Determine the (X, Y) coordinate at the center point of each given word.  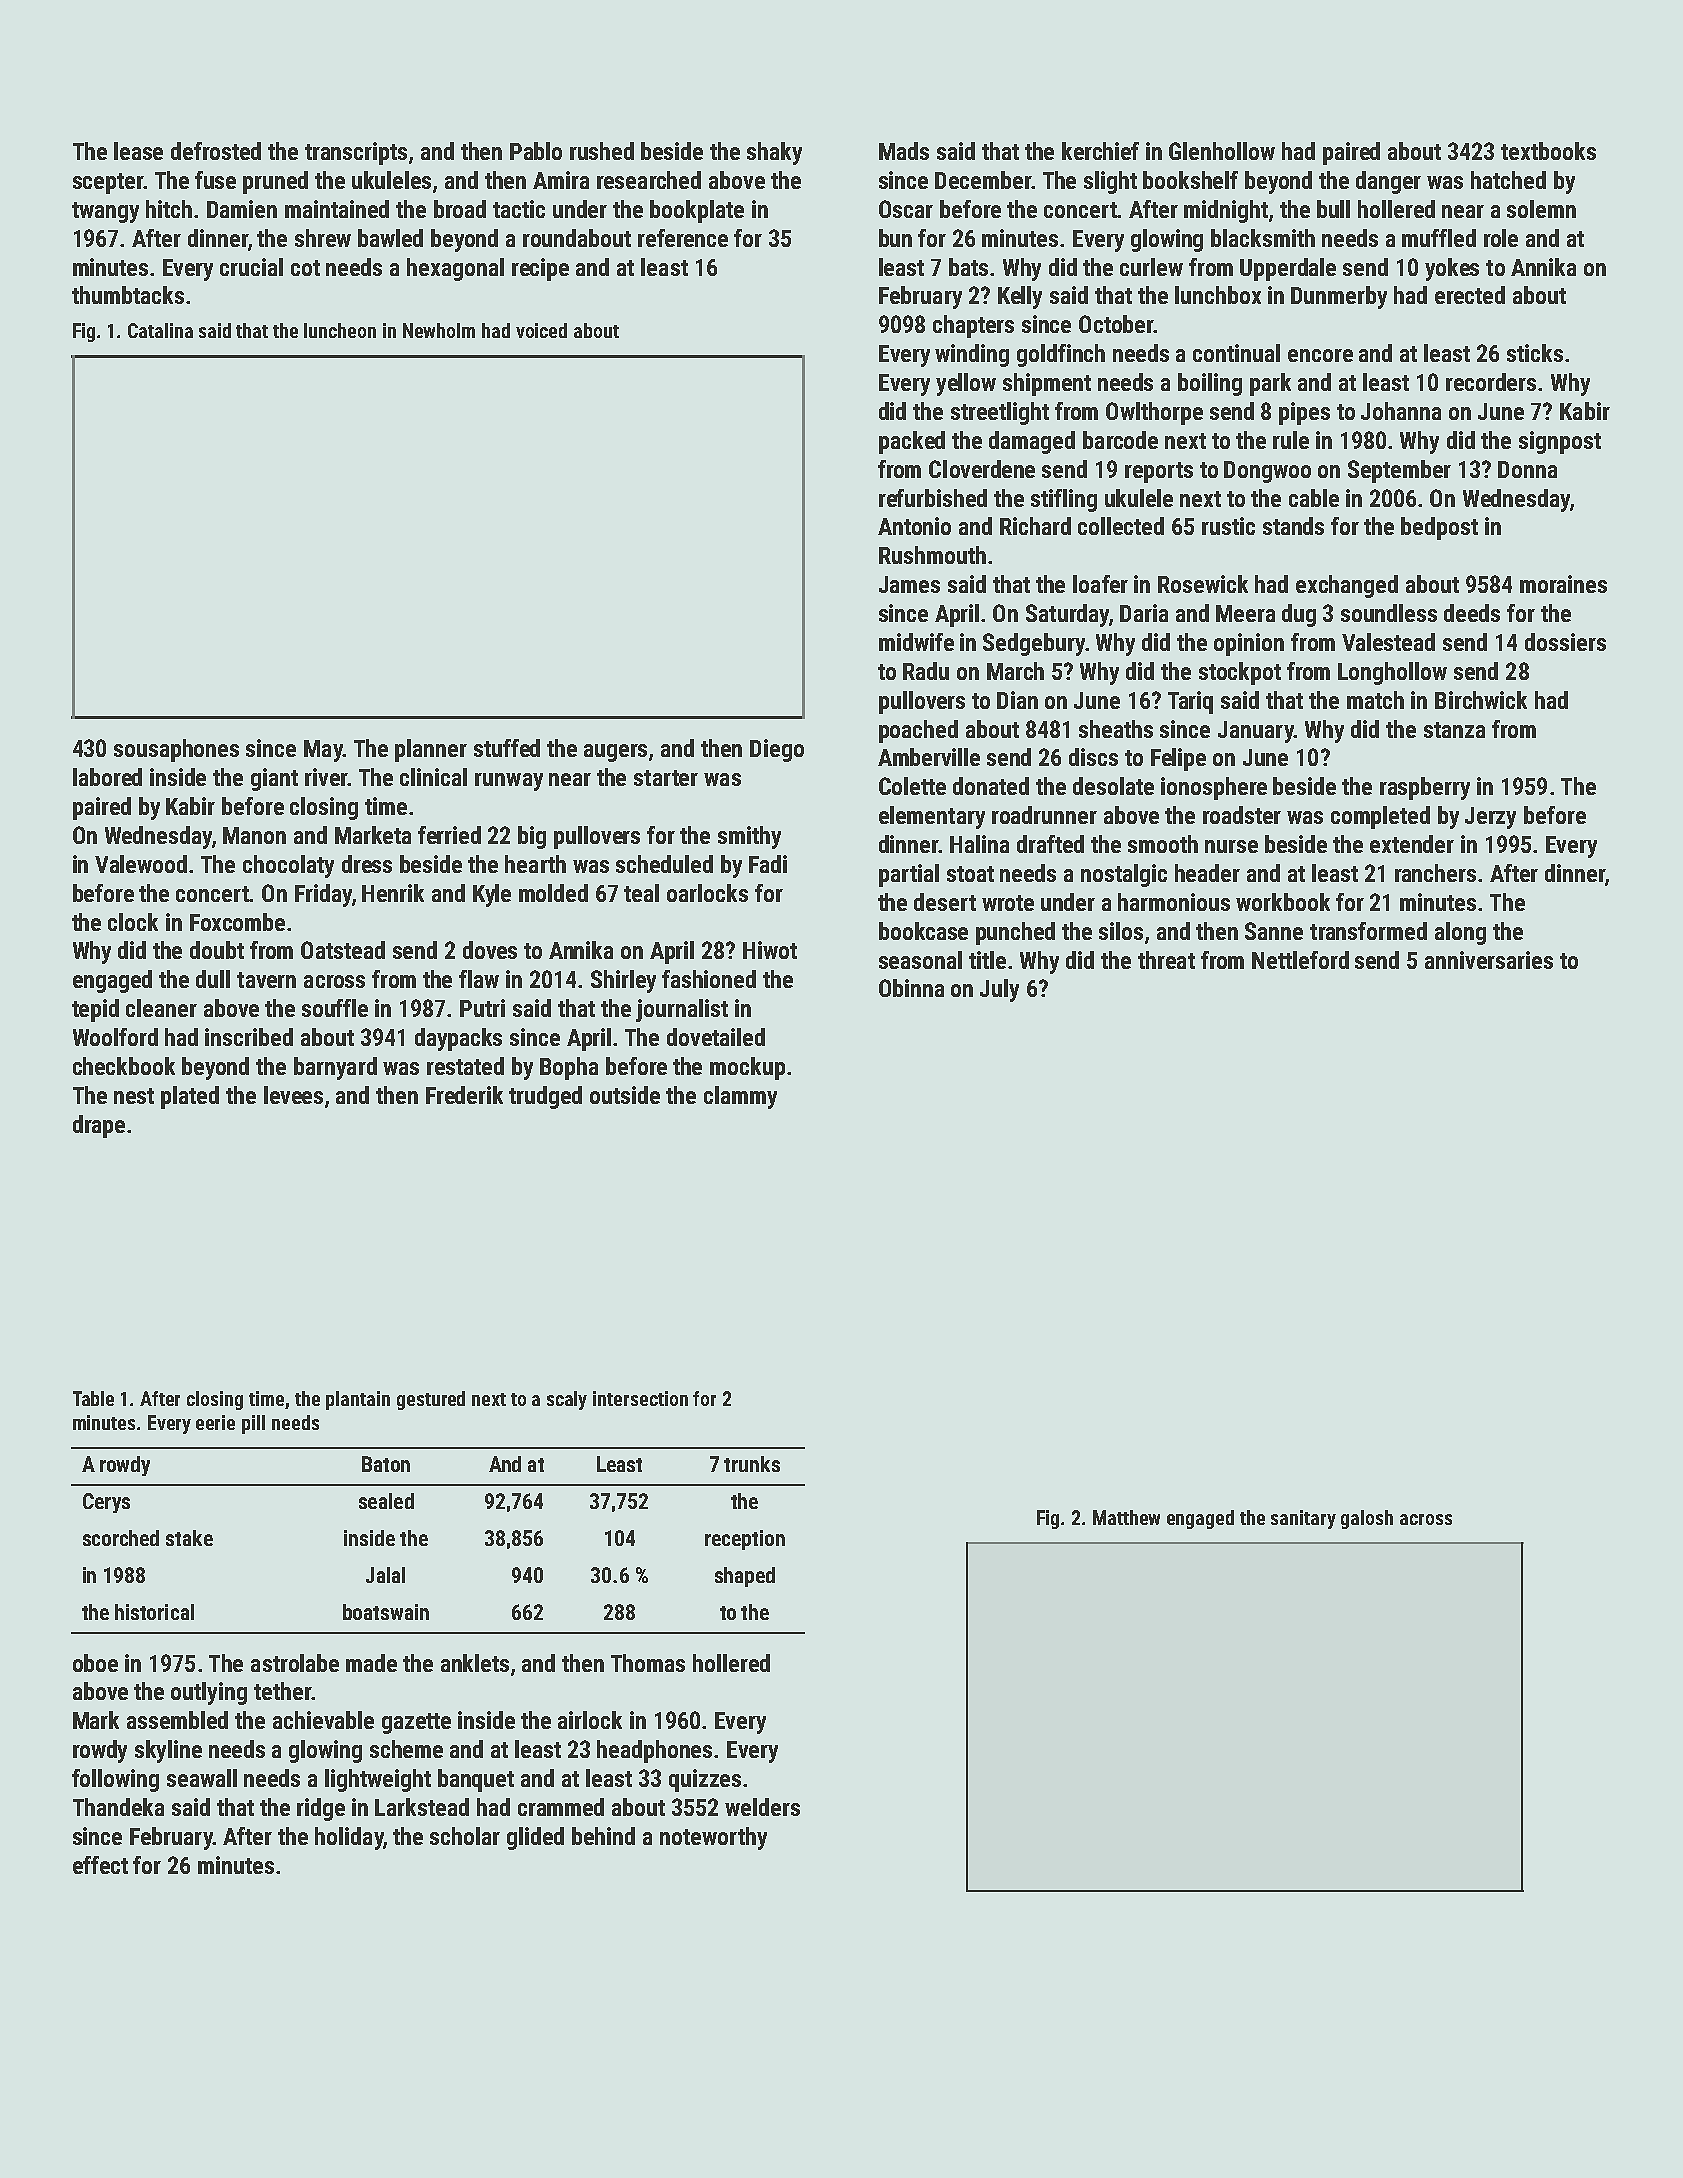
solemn (1541, 209)
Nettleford (1300, 960)
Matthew (1126, 1517)
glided (535, 1838)
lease (138, 151)
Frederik (464, 1095)
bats (968, 267)
